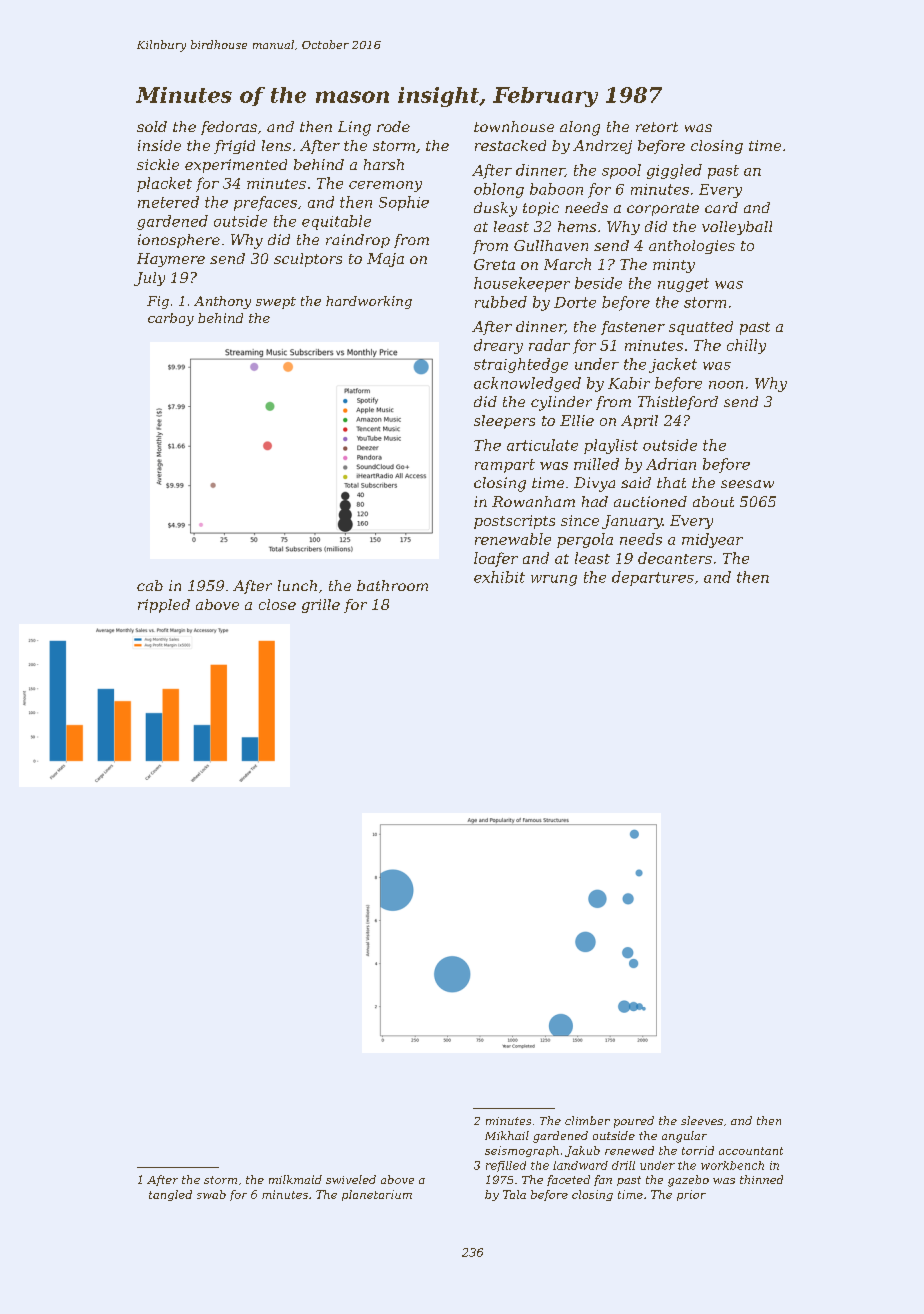 This screenshot has height=1314, width=924. What do you see at coordinates (321, 606) in the screenshot?
I see `grille` at bounding box center [321, 606].
